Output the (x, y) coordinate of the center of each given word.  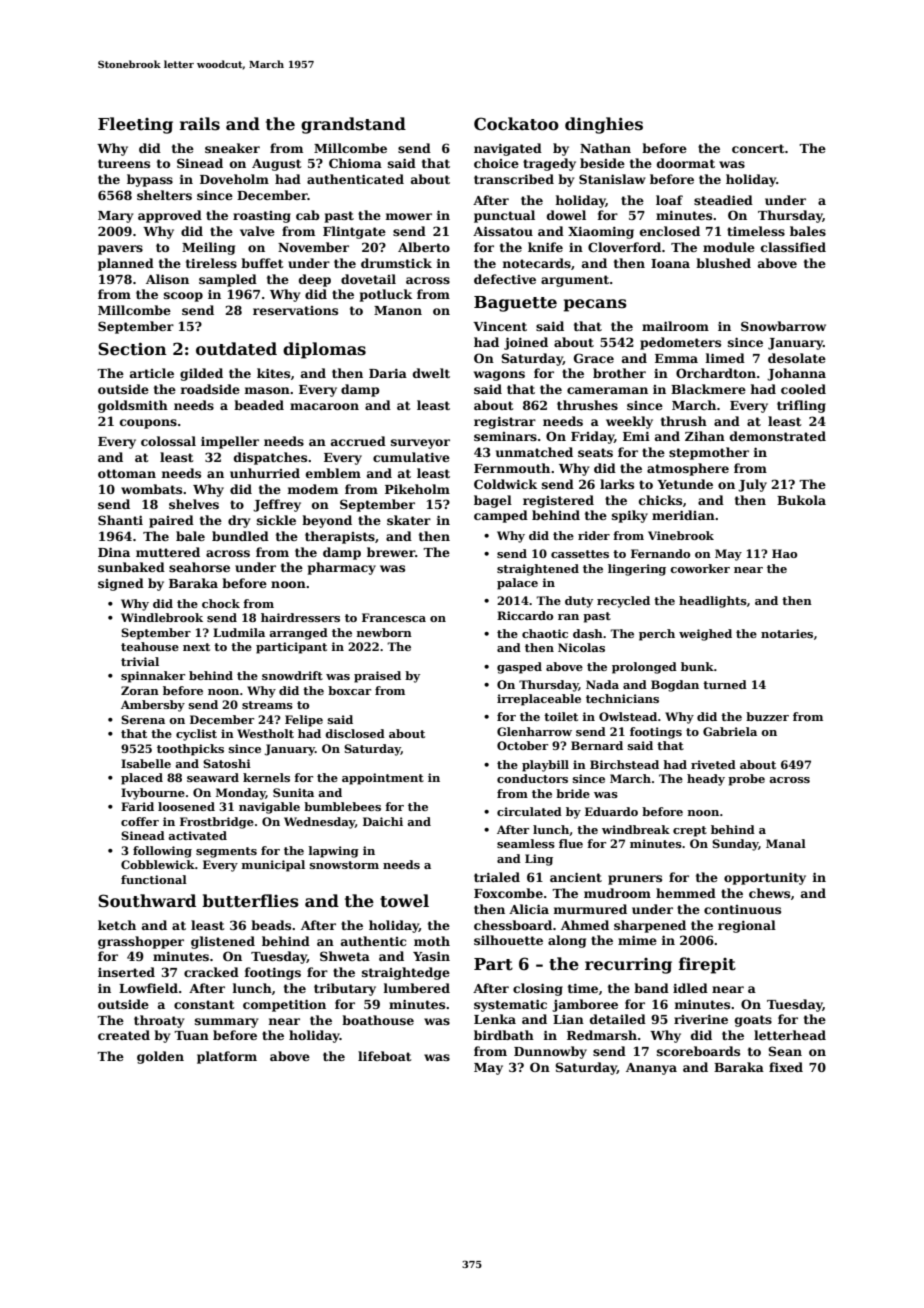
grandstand (353, 125)
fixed (786, 1067)
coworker (700, 568)
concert (758, 148)
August (277, 165)
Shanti (120, 520)
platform (227, 1057)
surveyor (420, 444)
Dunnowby (550, 1052)
